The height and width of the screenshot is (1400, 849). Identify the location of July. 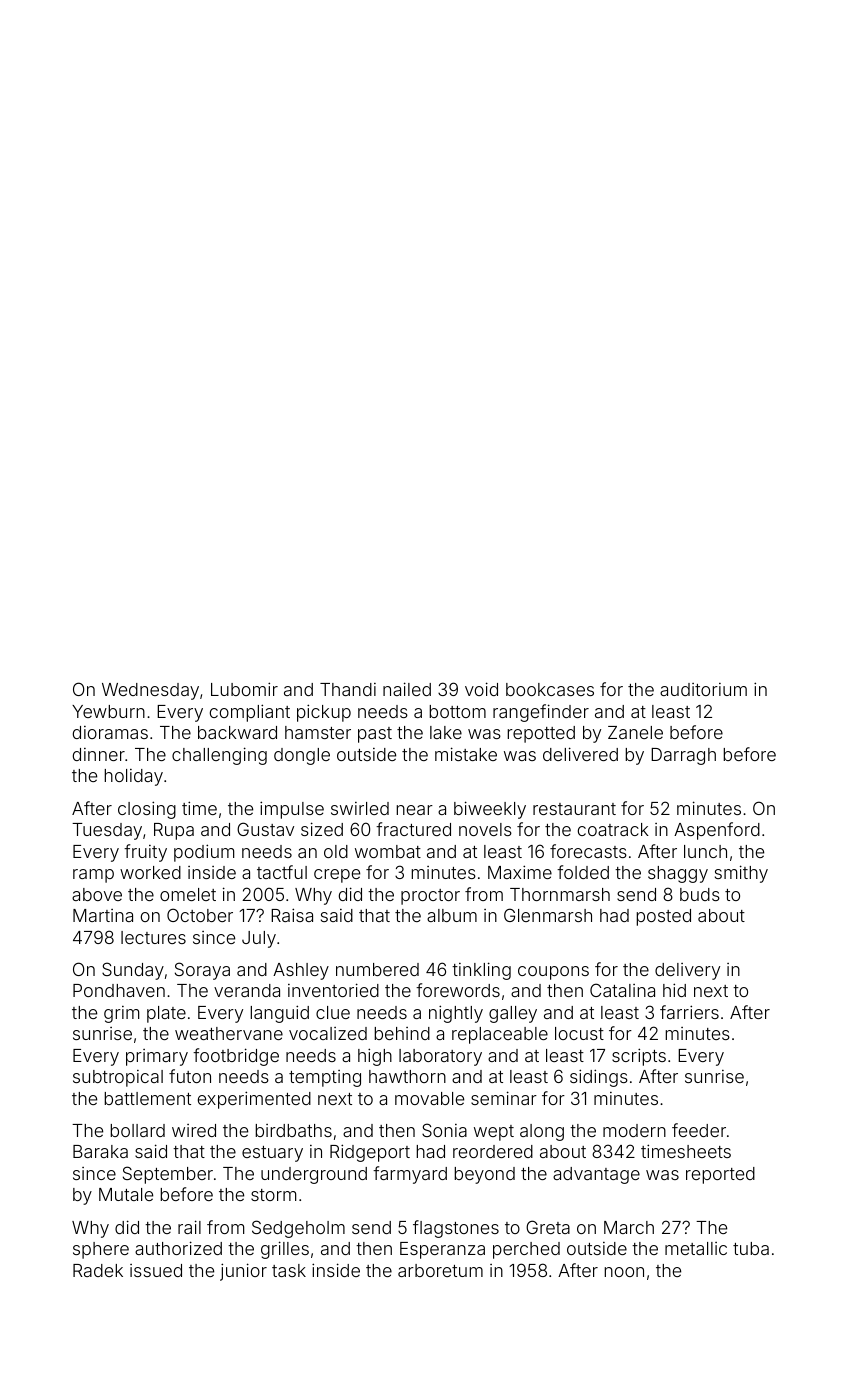
(259, 939).
